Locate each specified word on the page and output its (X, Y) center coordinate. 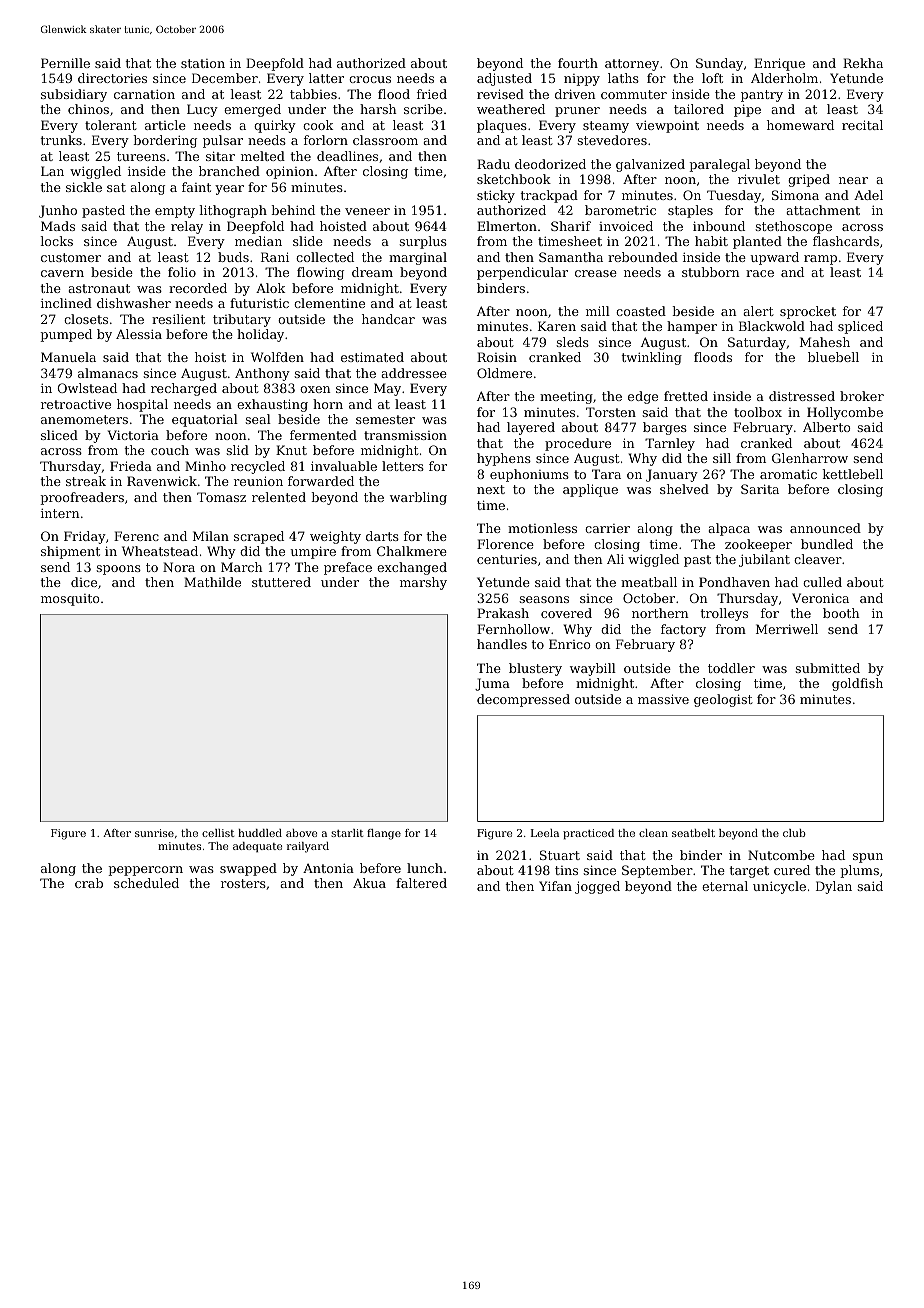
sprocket (808, 312)
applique (590, 490)
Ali (615, 559)
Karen (557, 326)
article (165, 125)
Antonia (328, 868)
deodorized (550, 164)
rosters (243, 883)
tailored (699, 109)
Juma (492, 684)
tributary (242, 320)
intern (60, 513)
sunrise (154, 833)
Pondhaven (734, 582)
